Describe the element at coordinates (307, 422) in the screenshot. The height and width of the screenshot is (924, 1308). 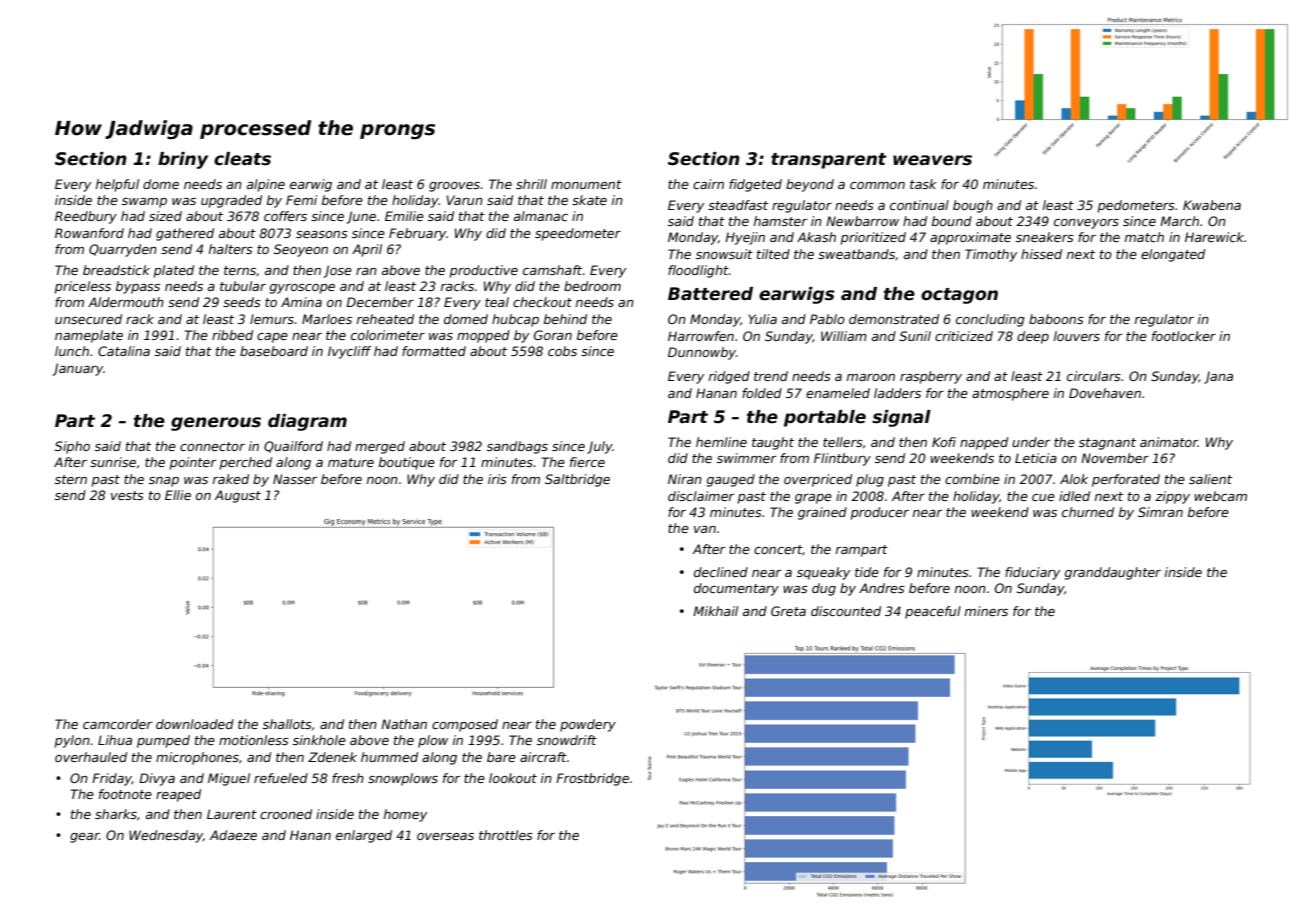
I see `diagram` at that location.
